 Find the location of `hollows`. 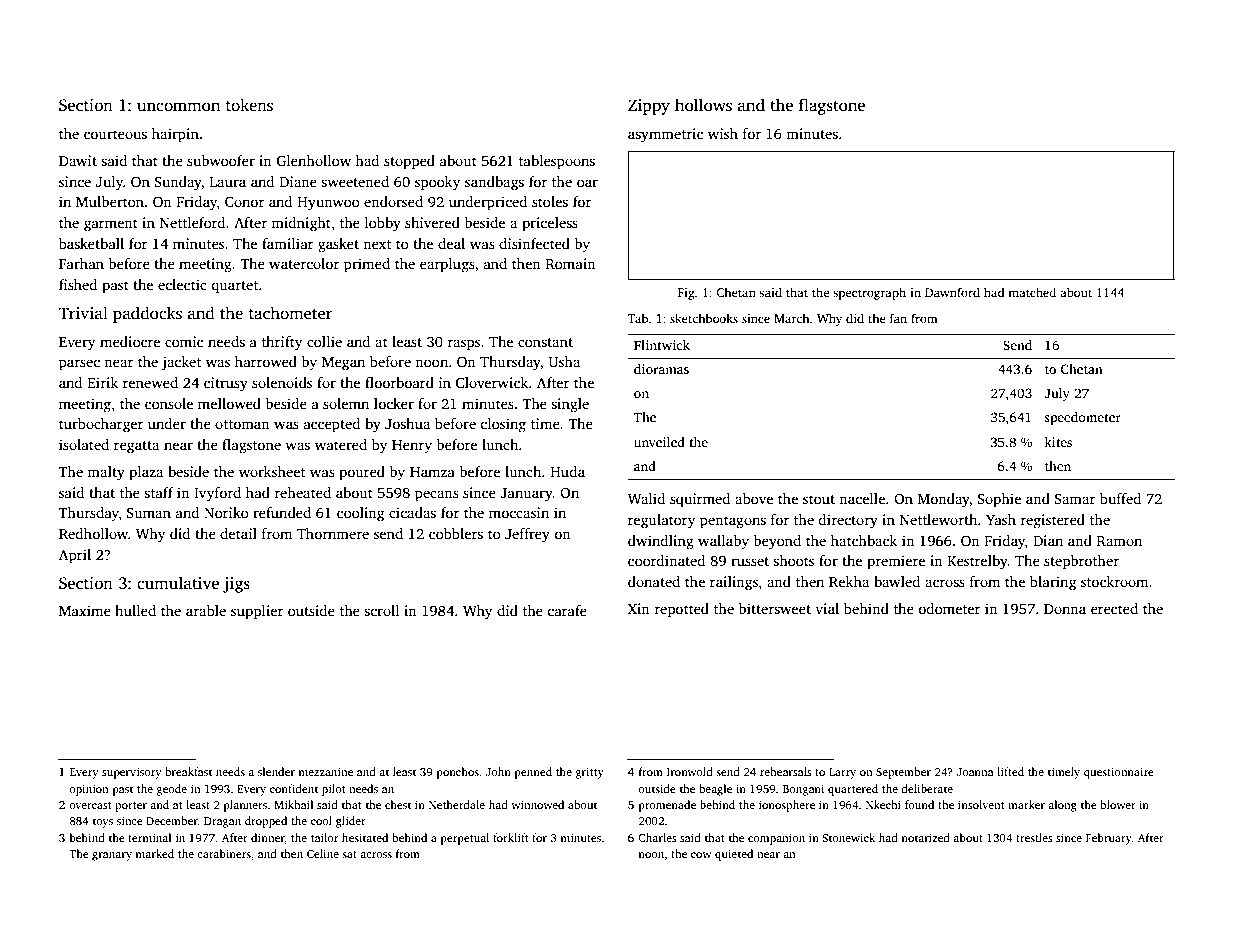

hollows is located at coordinates (703, 105).
